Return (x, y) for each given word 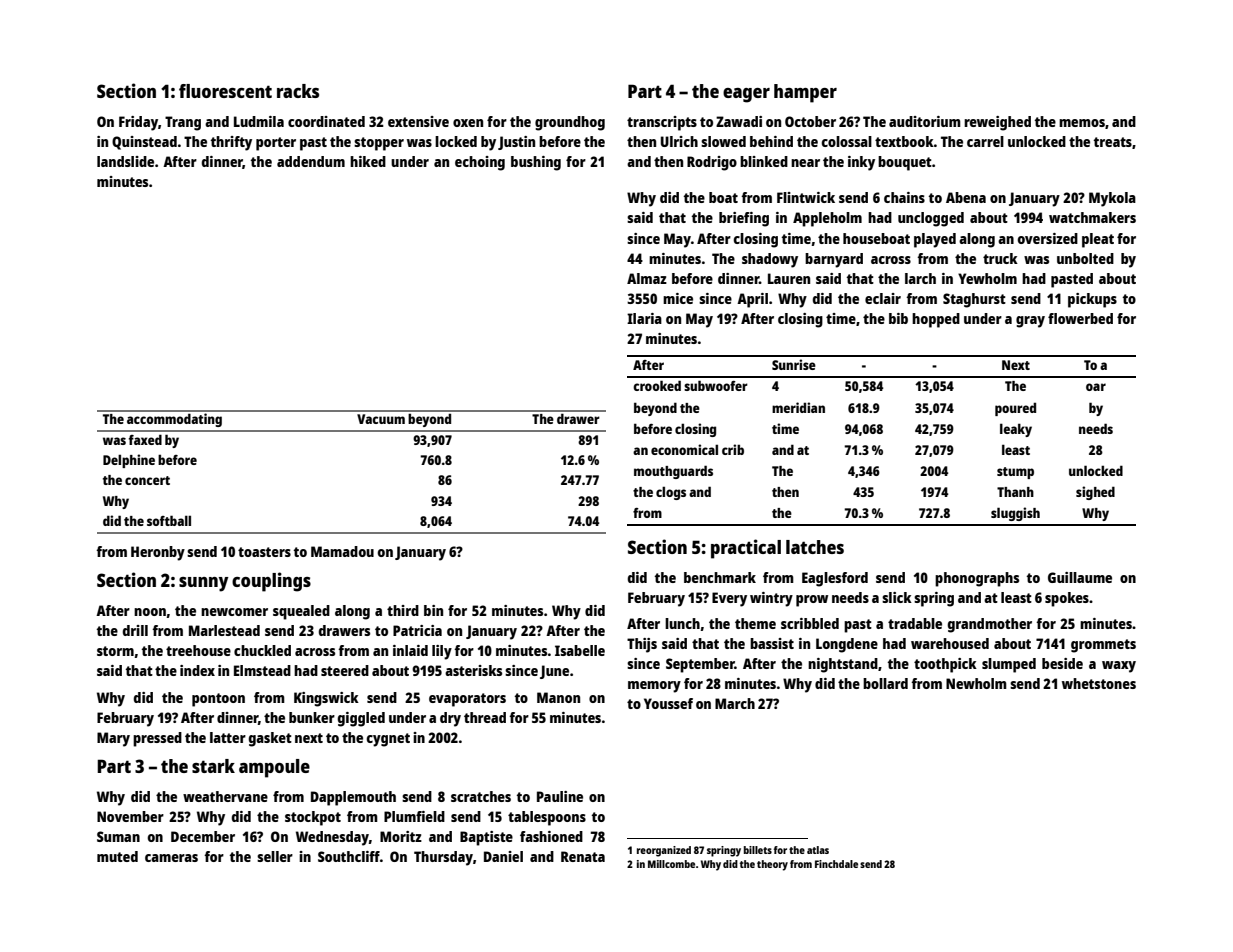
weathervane (225, 796)
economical (684, 449)
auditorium (925, 121)
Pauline (560, 796)
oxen (468, 123)
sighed (1095, 493)
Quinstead (144, 143)
